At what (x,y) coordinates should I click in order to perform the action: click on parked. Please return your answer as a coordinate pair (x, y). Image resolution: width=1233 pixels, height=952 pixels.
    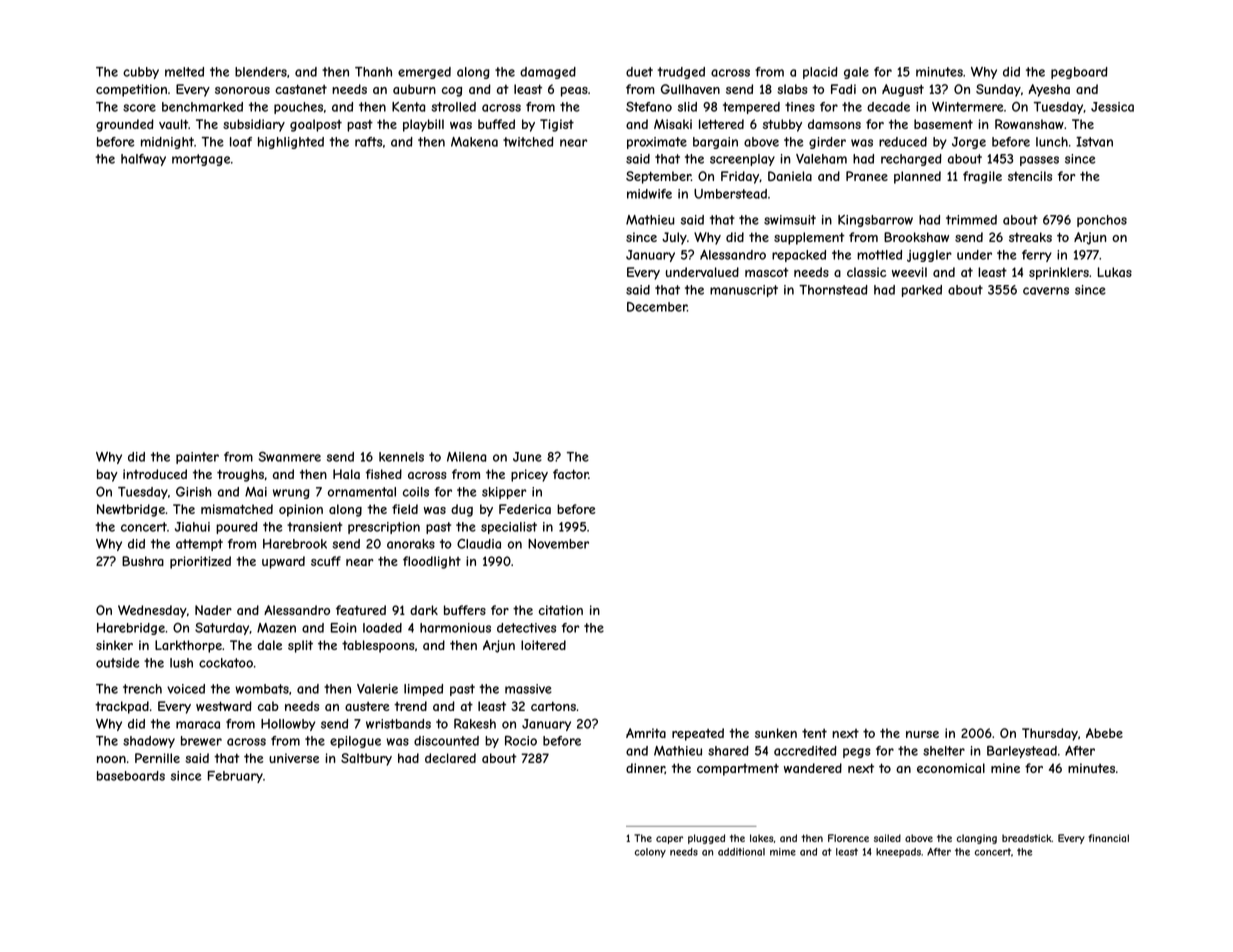
    Looking at the image, I should click on (922, 291).
